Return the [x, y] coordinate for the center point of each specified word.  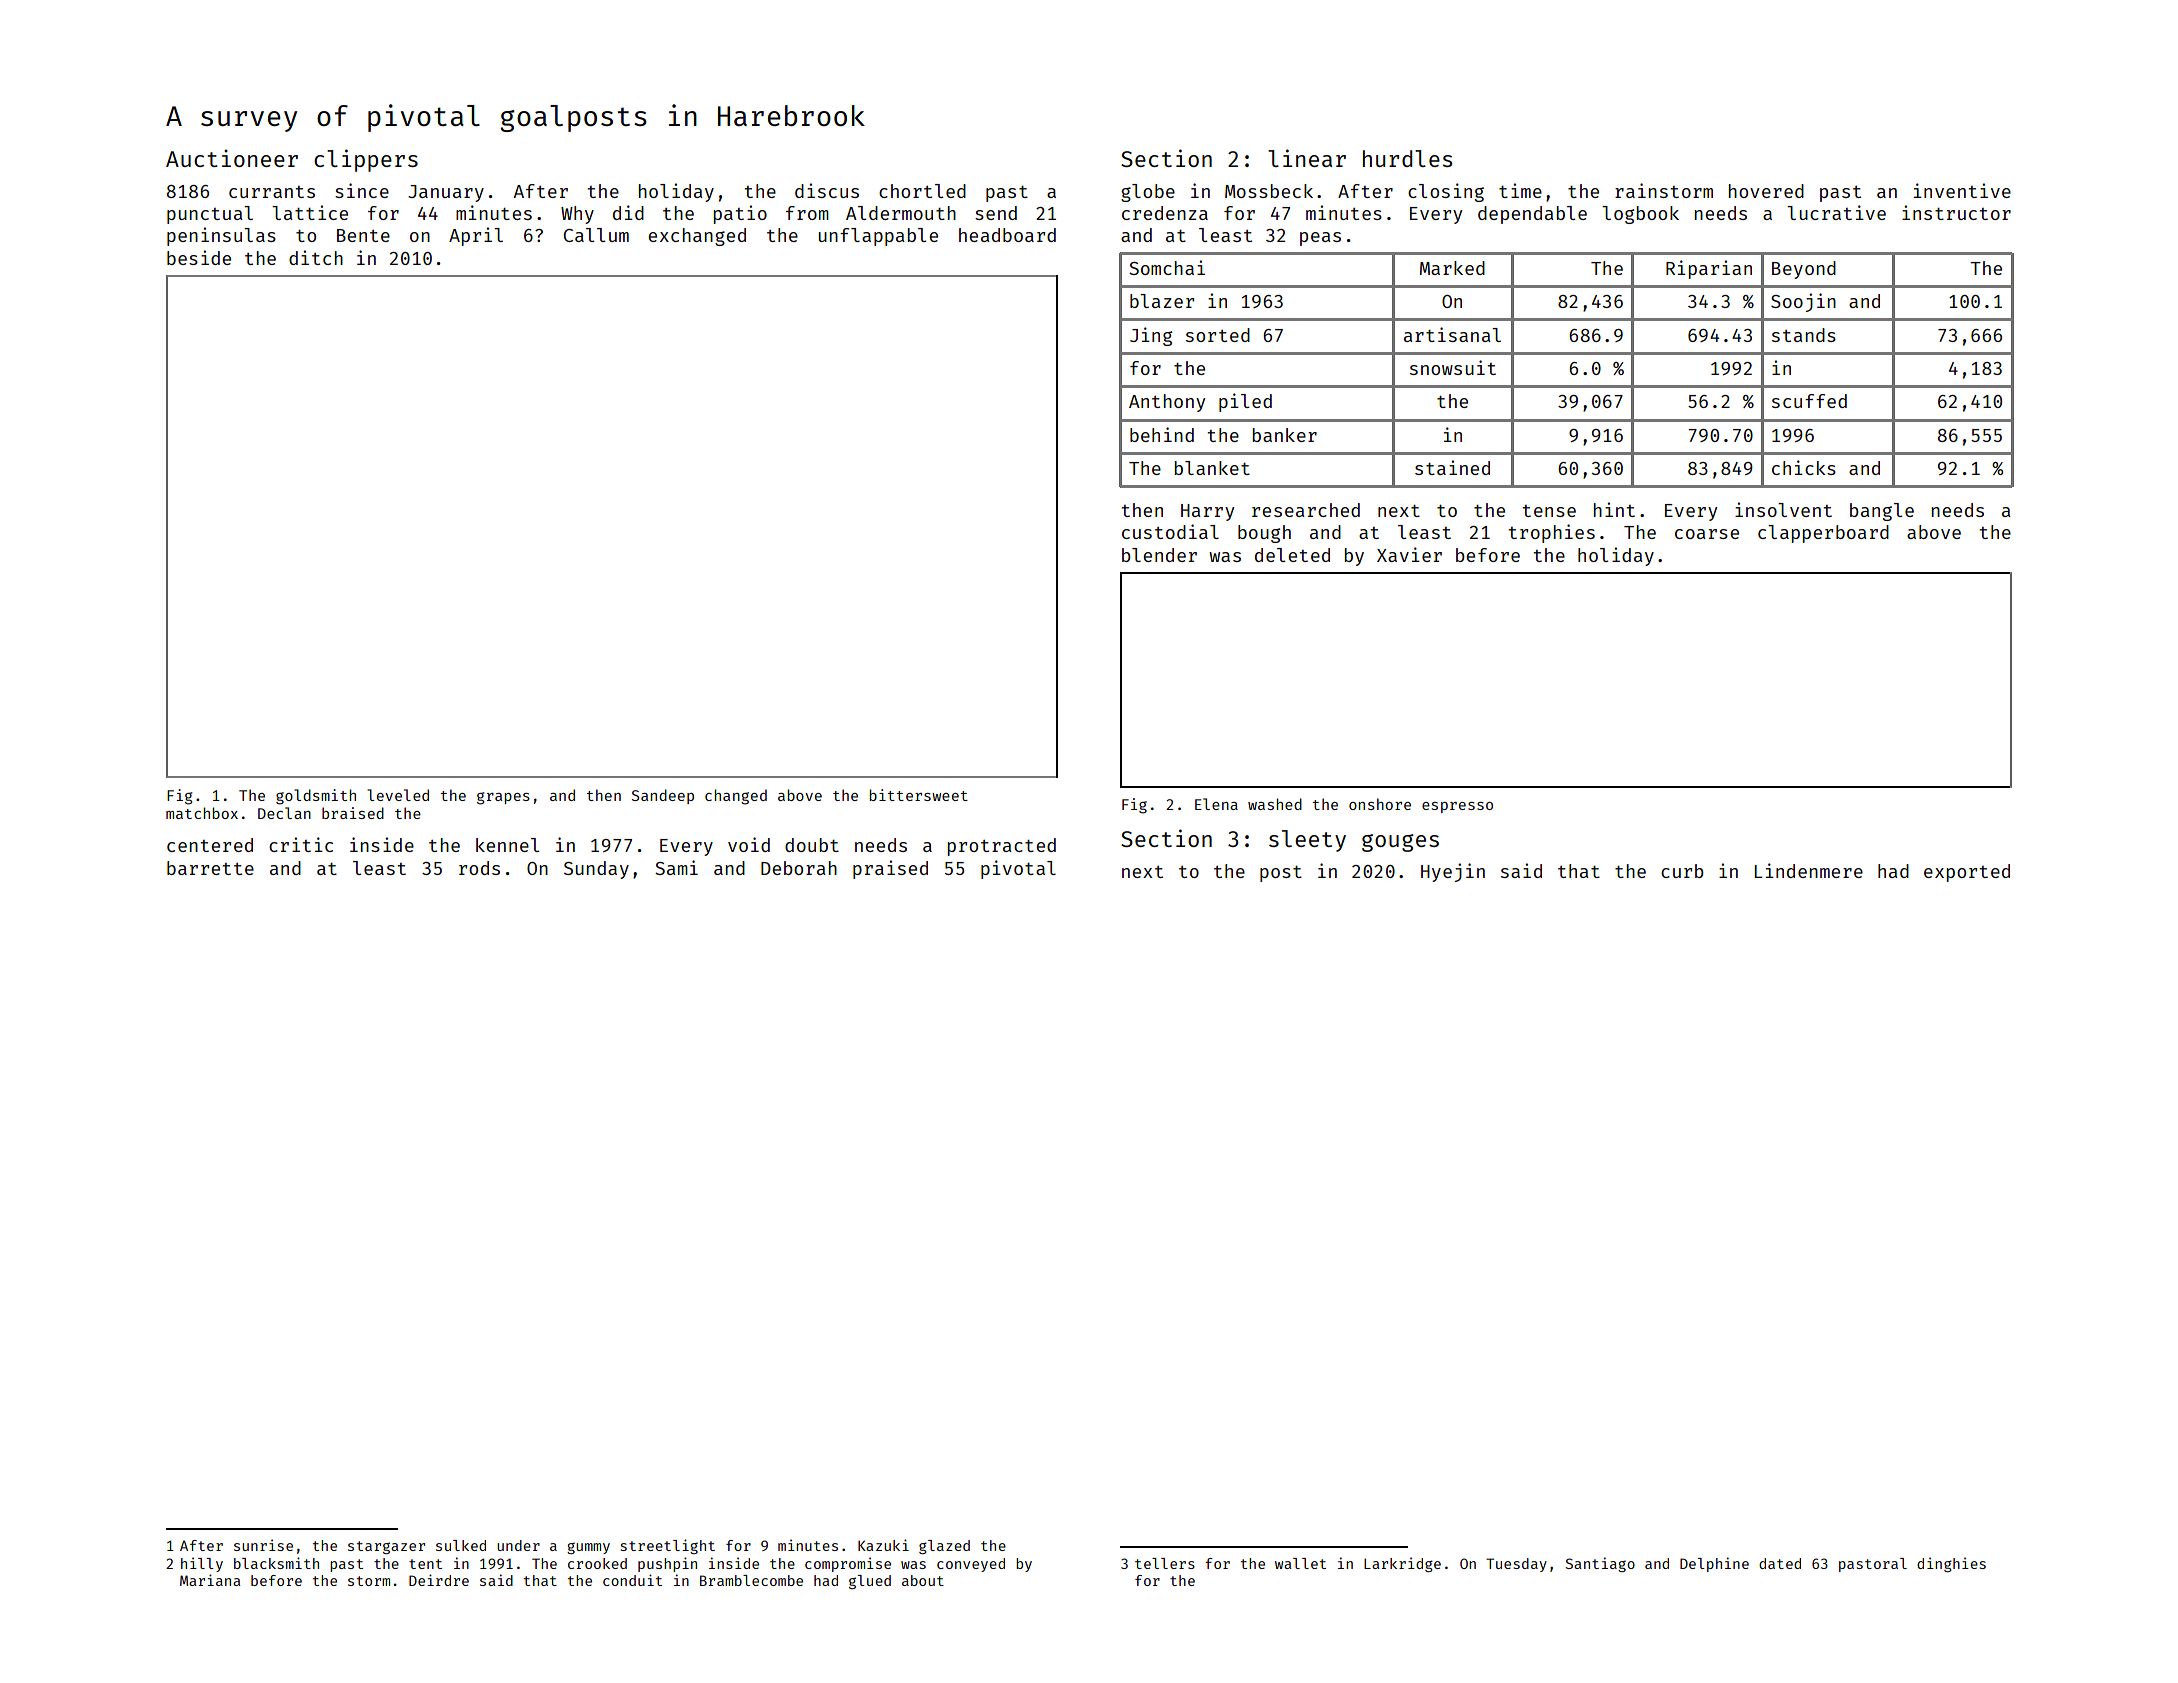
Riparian [1709, 269]
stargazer [386, 1547]
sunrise [263, 1545]
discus [827, 190]
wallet [1300, 1563]
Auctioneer [232, 158]
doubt [812, 845]
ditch [316, 257]
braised [353, 813]
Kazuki [883, 1545]
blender [1159, 555]
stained [1452, 467]
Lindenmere [1809, 870]
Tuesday [1516, 1565]
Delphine [1714, 1564]
